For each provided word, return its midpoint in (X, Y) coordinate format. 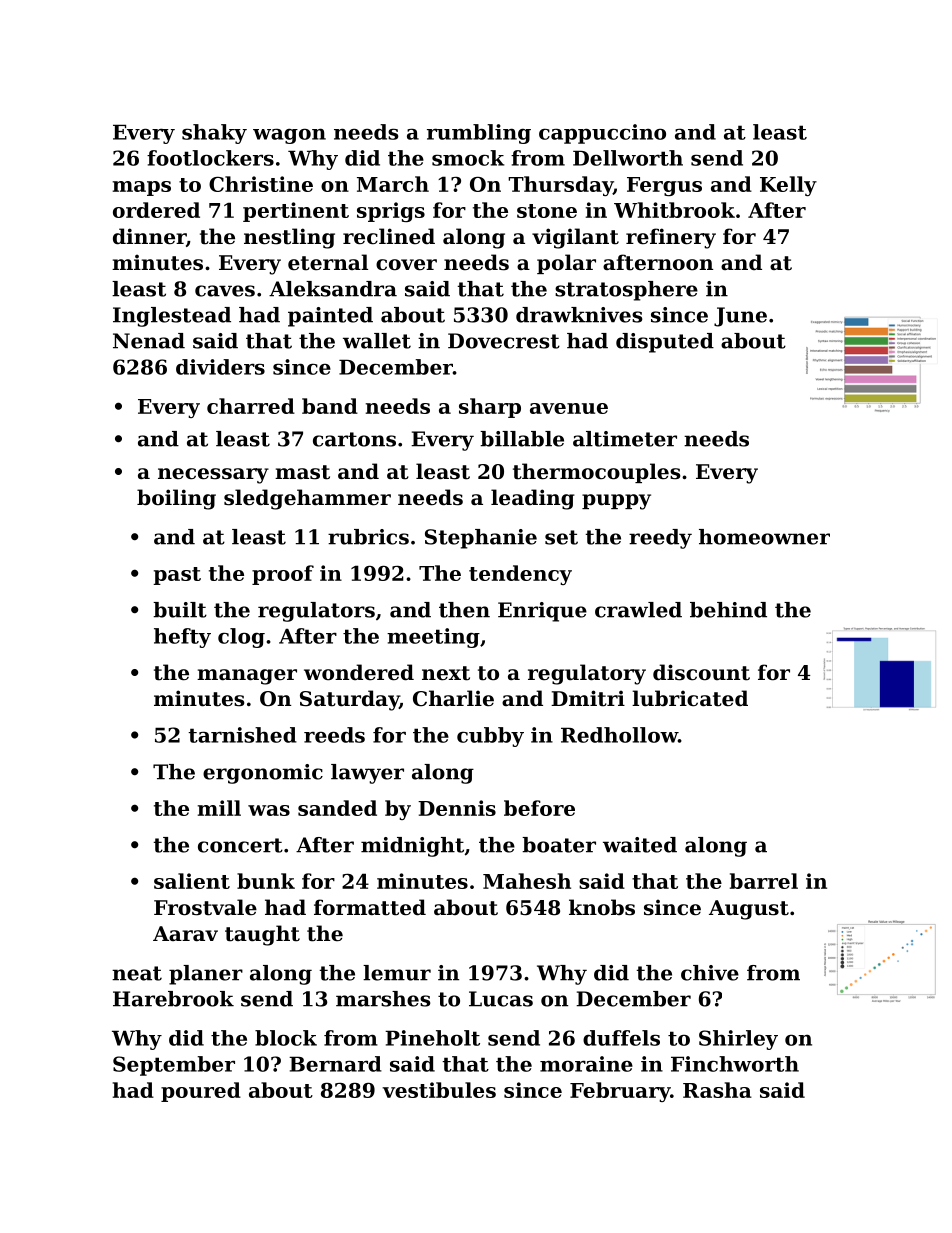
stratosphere (626, 291)
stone (547, 211)
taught (262, 935)
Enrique (542, 612)
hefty (182, 638)
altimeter (625, 439)
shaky (214, 134)
